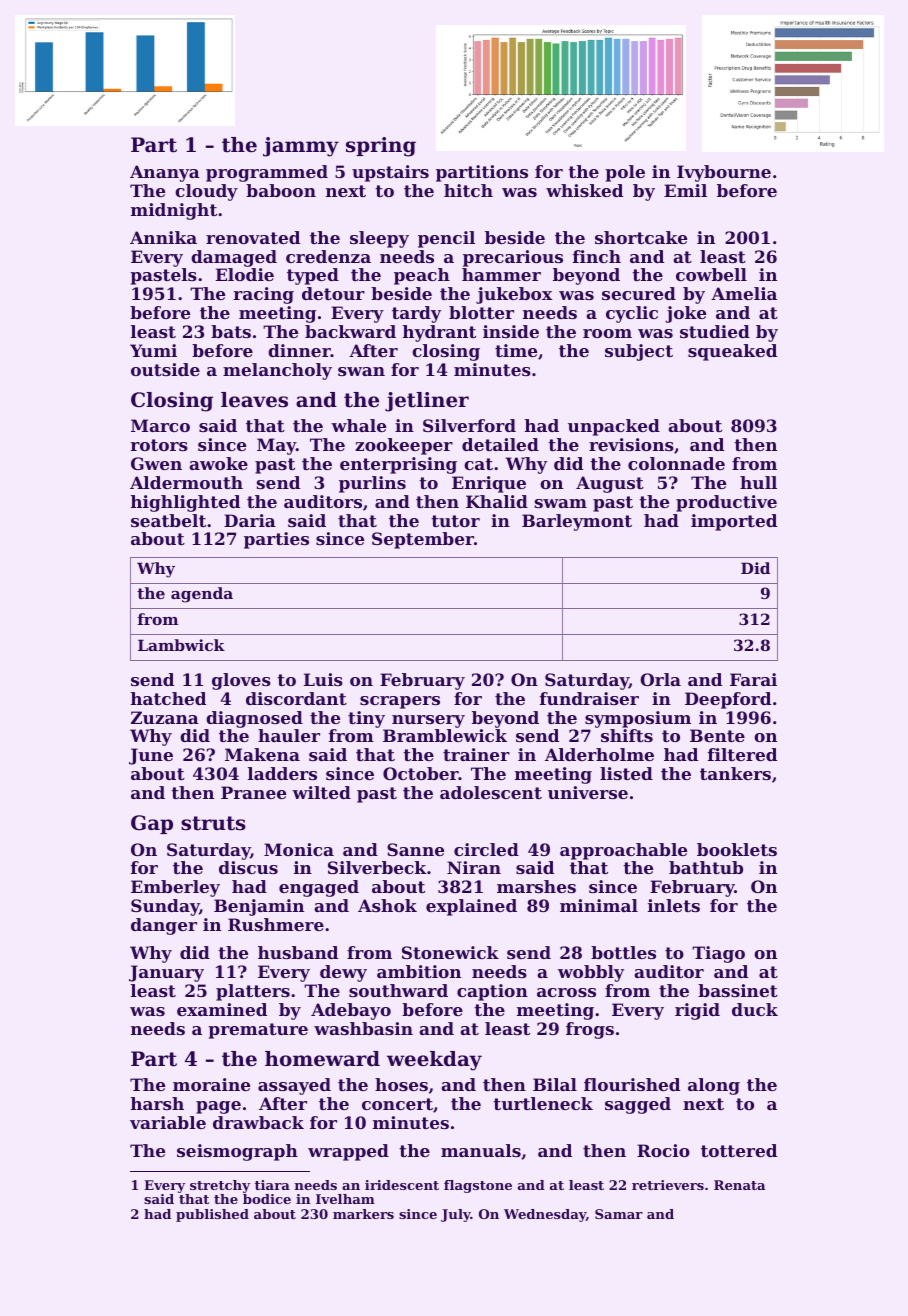  What do you see at coordinates (237, 1152) in the screenshot?
I see `seismograph` at bounding box center [237, 1152].
